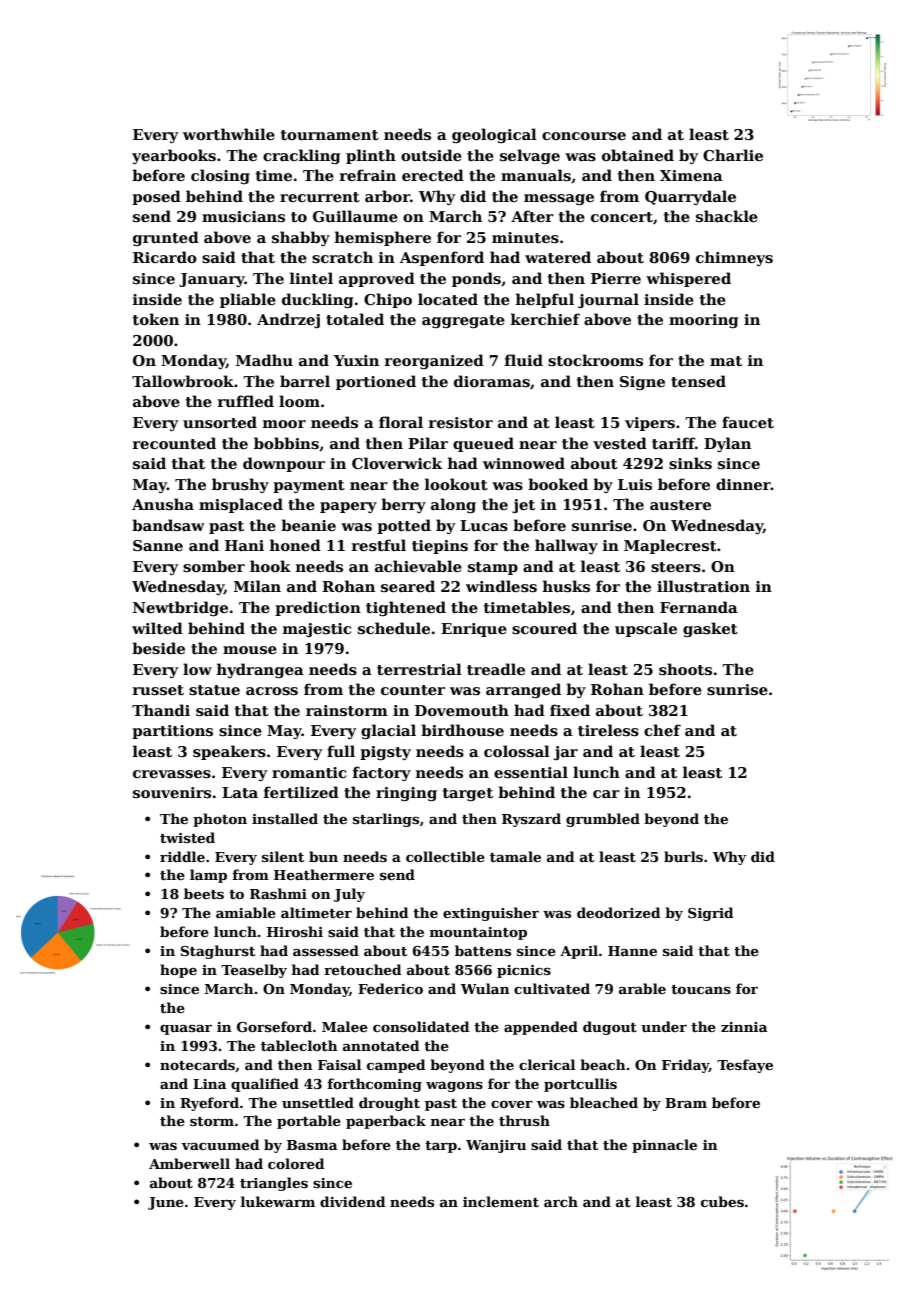 This screenshot has height=1316, width=908. I want to click on Sigrid, so click(710, 914).
